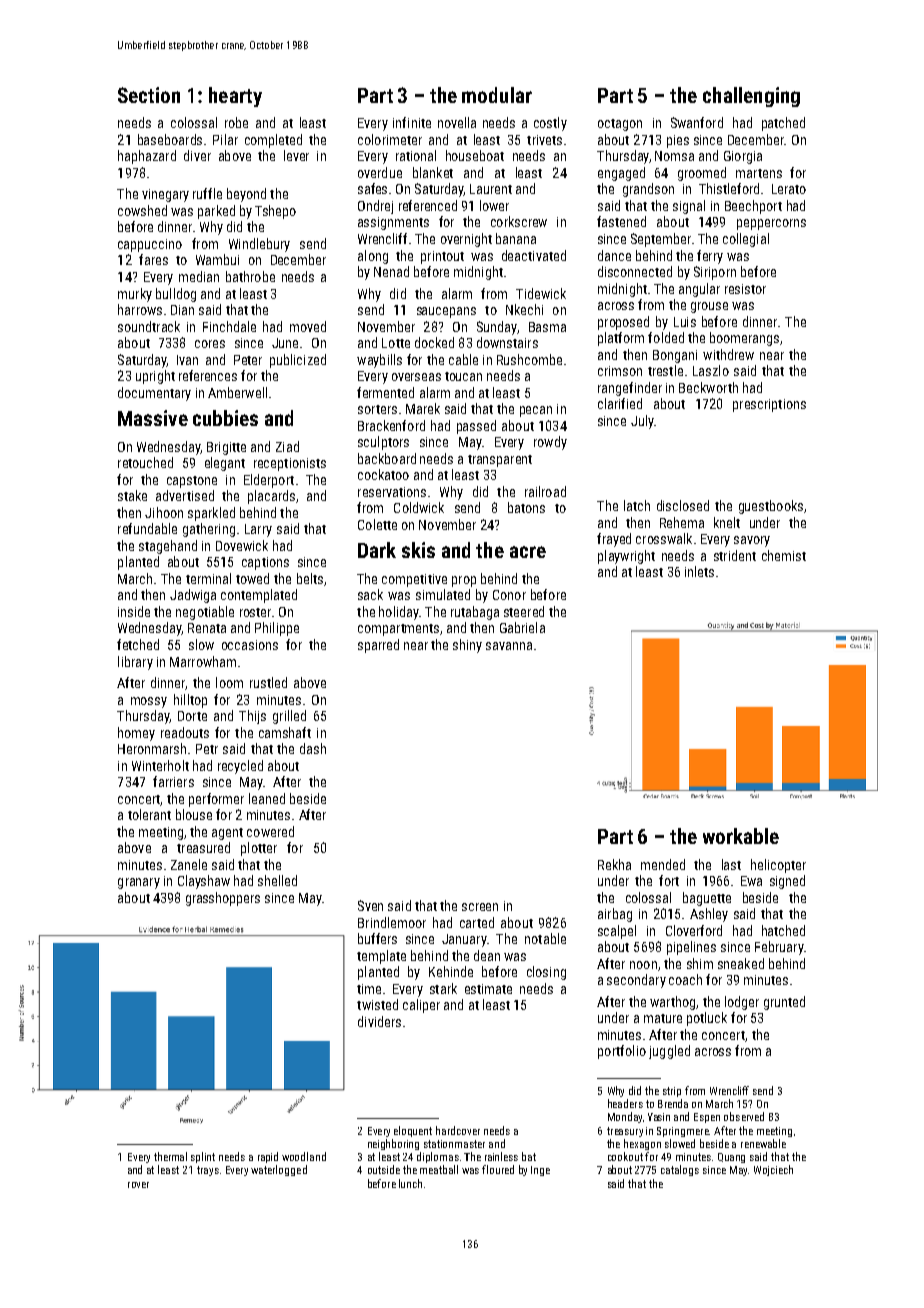 This screenshot has height=1308, width=924. I want to click on portfolio, so click(622, 1052).
